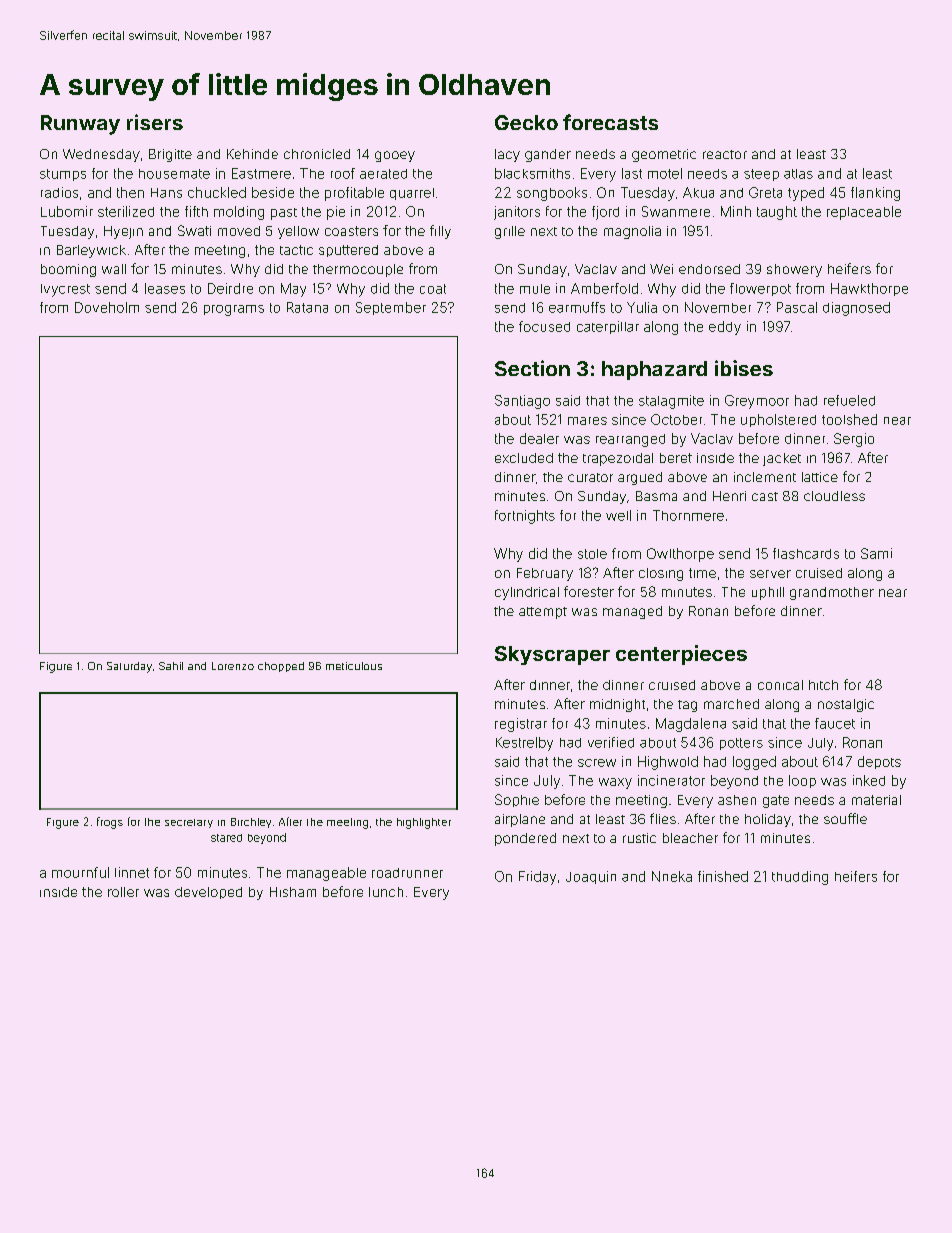 The height and width of the screenshot is (1233, 952). What do you see at coordinates (768, 593) in the screenshot?
I see `uphill` at bounding box center [768, 593].
